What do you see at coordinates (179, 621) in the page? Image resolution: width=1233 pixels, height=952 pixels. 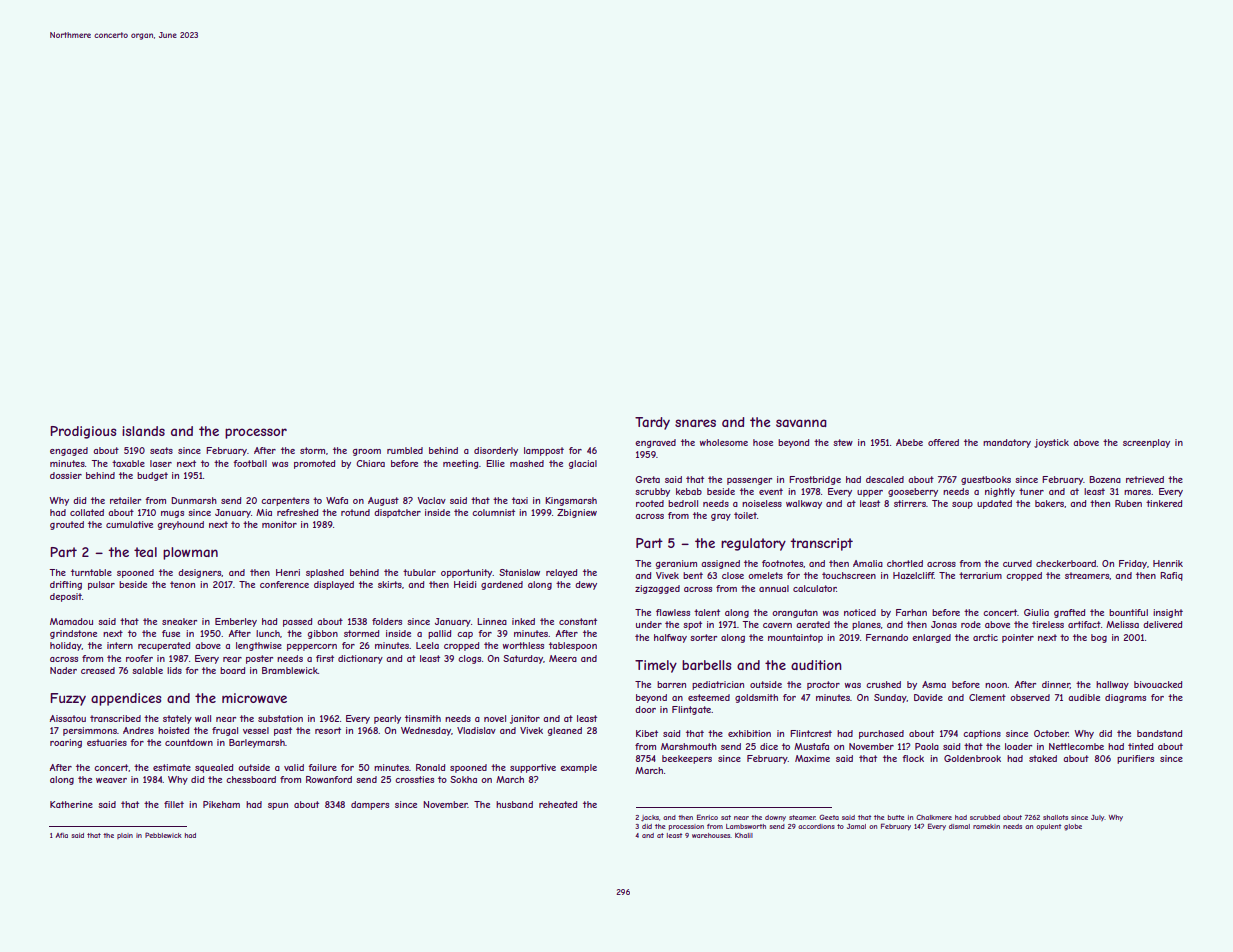 I see `sneaker` at bounding box center [179, 621].
